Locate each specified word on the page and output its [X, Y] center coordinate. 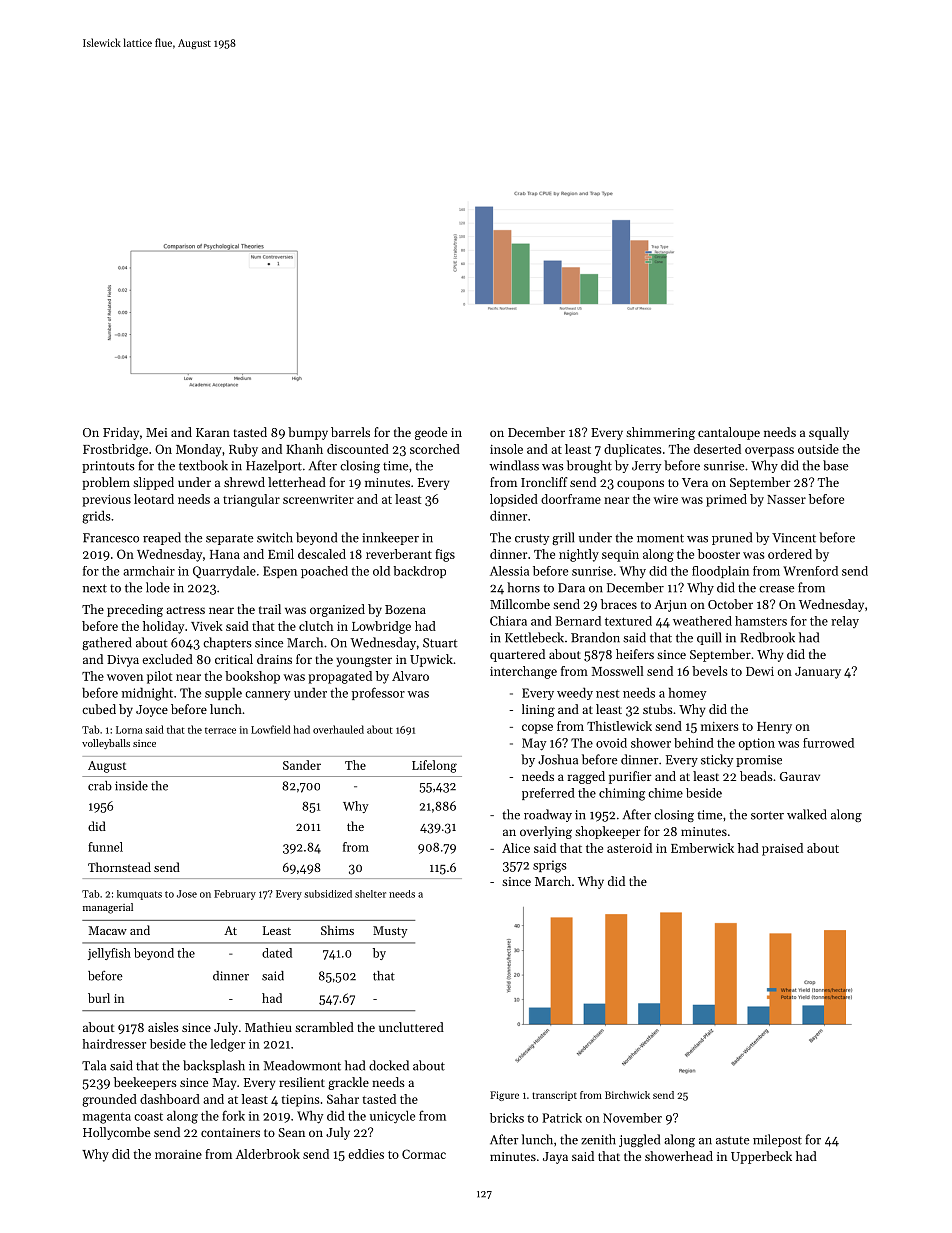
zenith [598, 1139]
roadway [548, 815]
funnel [105, 847]
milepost [777, 1140]
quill [709, 638]
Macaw [108, 930]
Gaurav [800, 776]
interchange [523, 672]
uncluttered [411, 1027]
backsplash [214, 1066]
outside [818, 449]
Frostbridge [115, 450]
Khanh [304, 449]
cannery [267, 696]
